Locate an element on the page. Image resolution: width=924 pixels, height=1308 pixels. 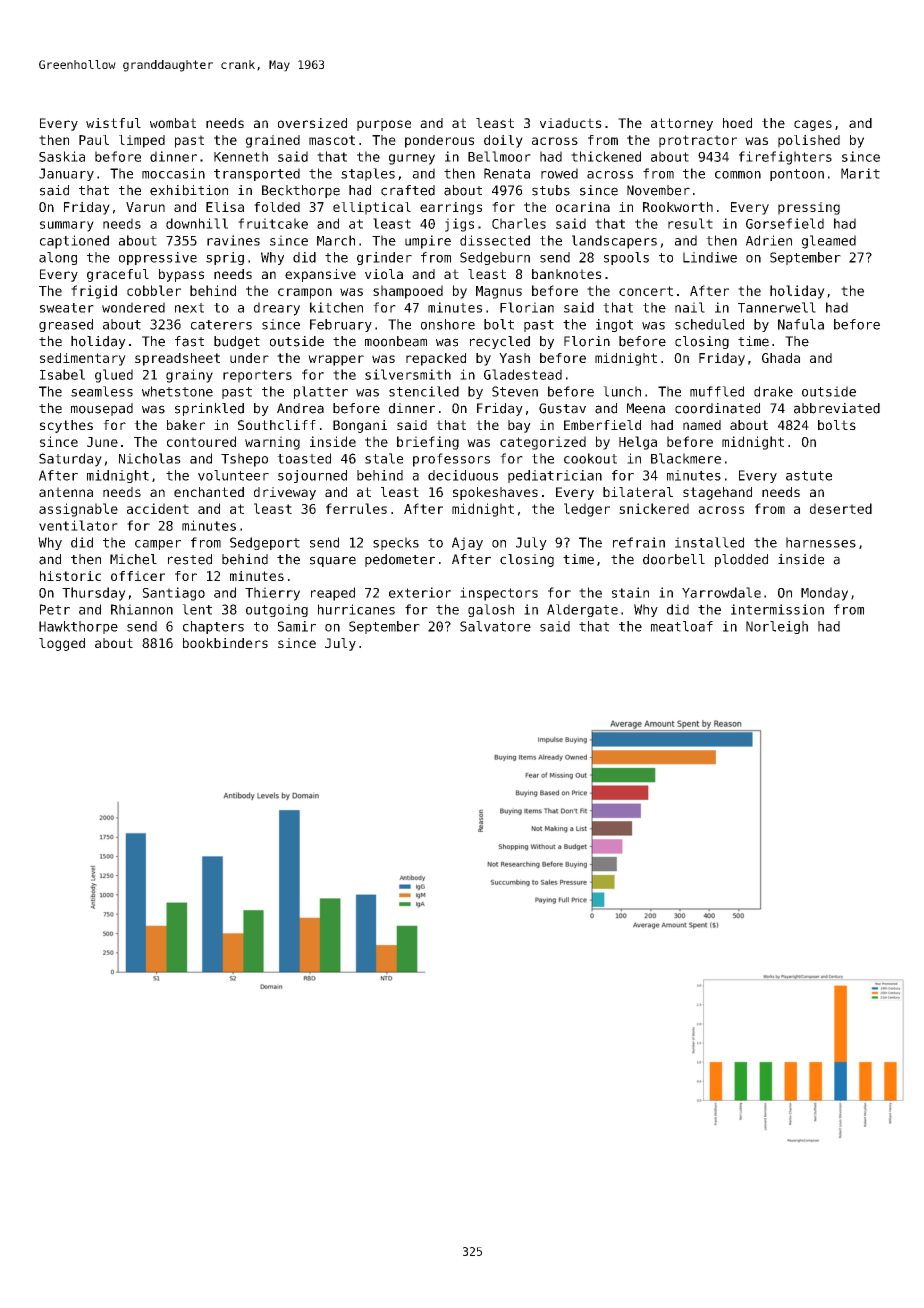
cages is located at coordinates (813, 125).
